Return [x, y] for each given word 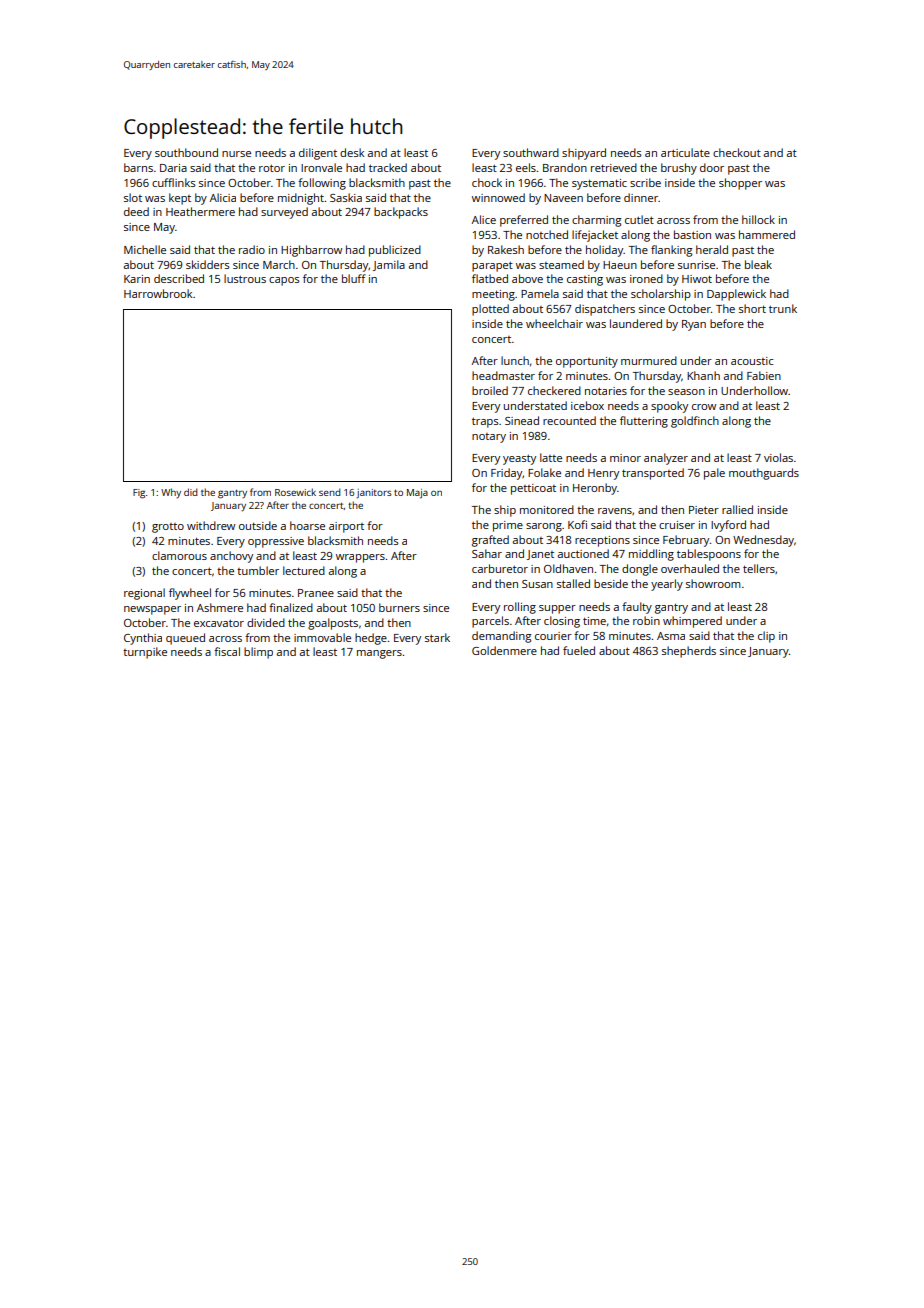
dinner [641, 197]
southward [531, 152]
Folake [544, 472]
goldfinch [695, 422]
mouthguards [764, 474]
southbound [186, 152]
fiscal [227, 651]
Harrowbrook [158, 293]
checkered [554, 390]
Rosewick [295, 492]
